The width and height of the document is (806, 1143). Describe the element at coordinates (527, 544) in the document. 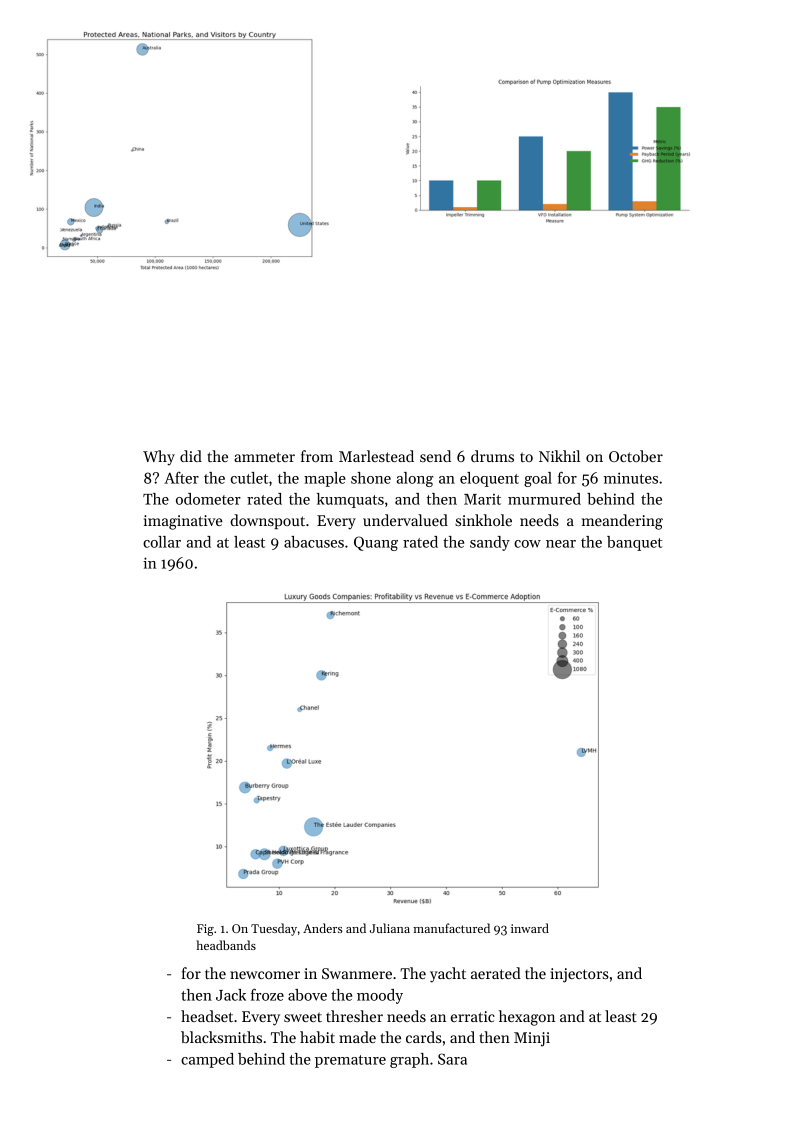

I see `cow` at that location.
